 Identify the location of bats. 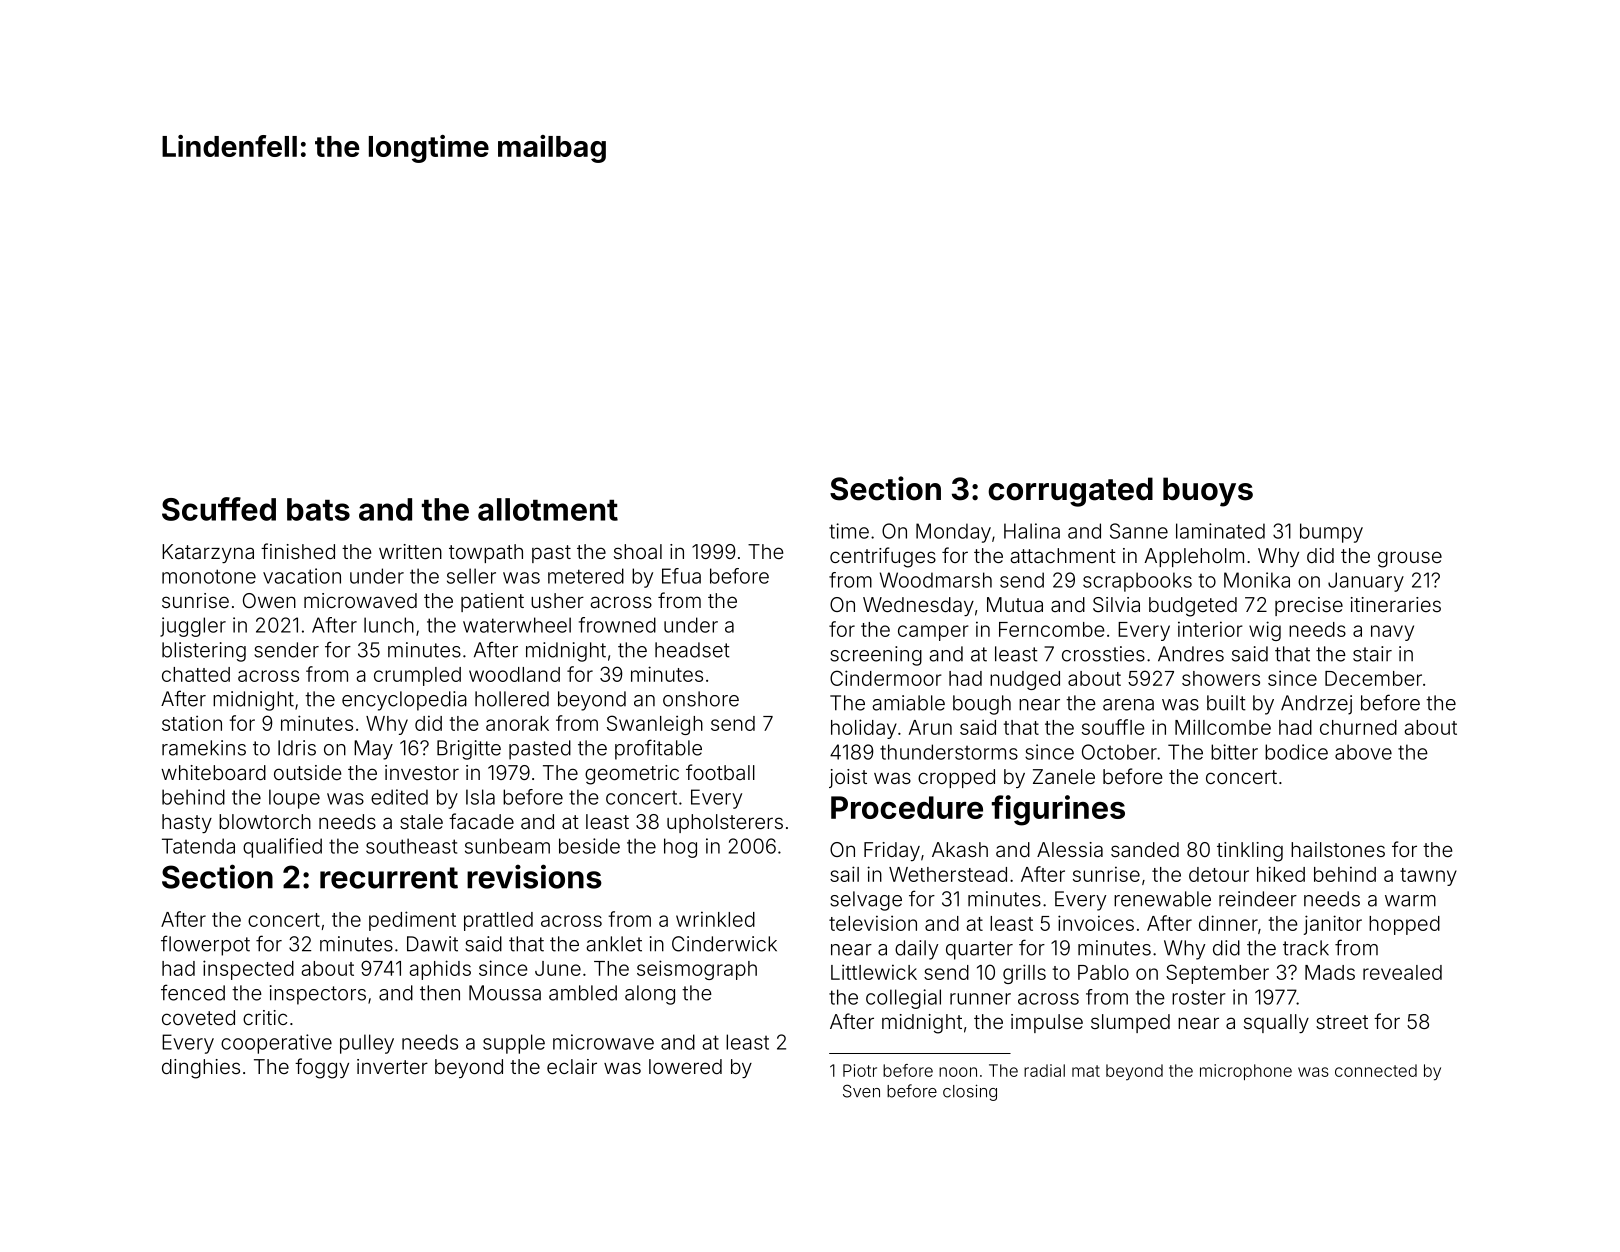
(318, 509).
